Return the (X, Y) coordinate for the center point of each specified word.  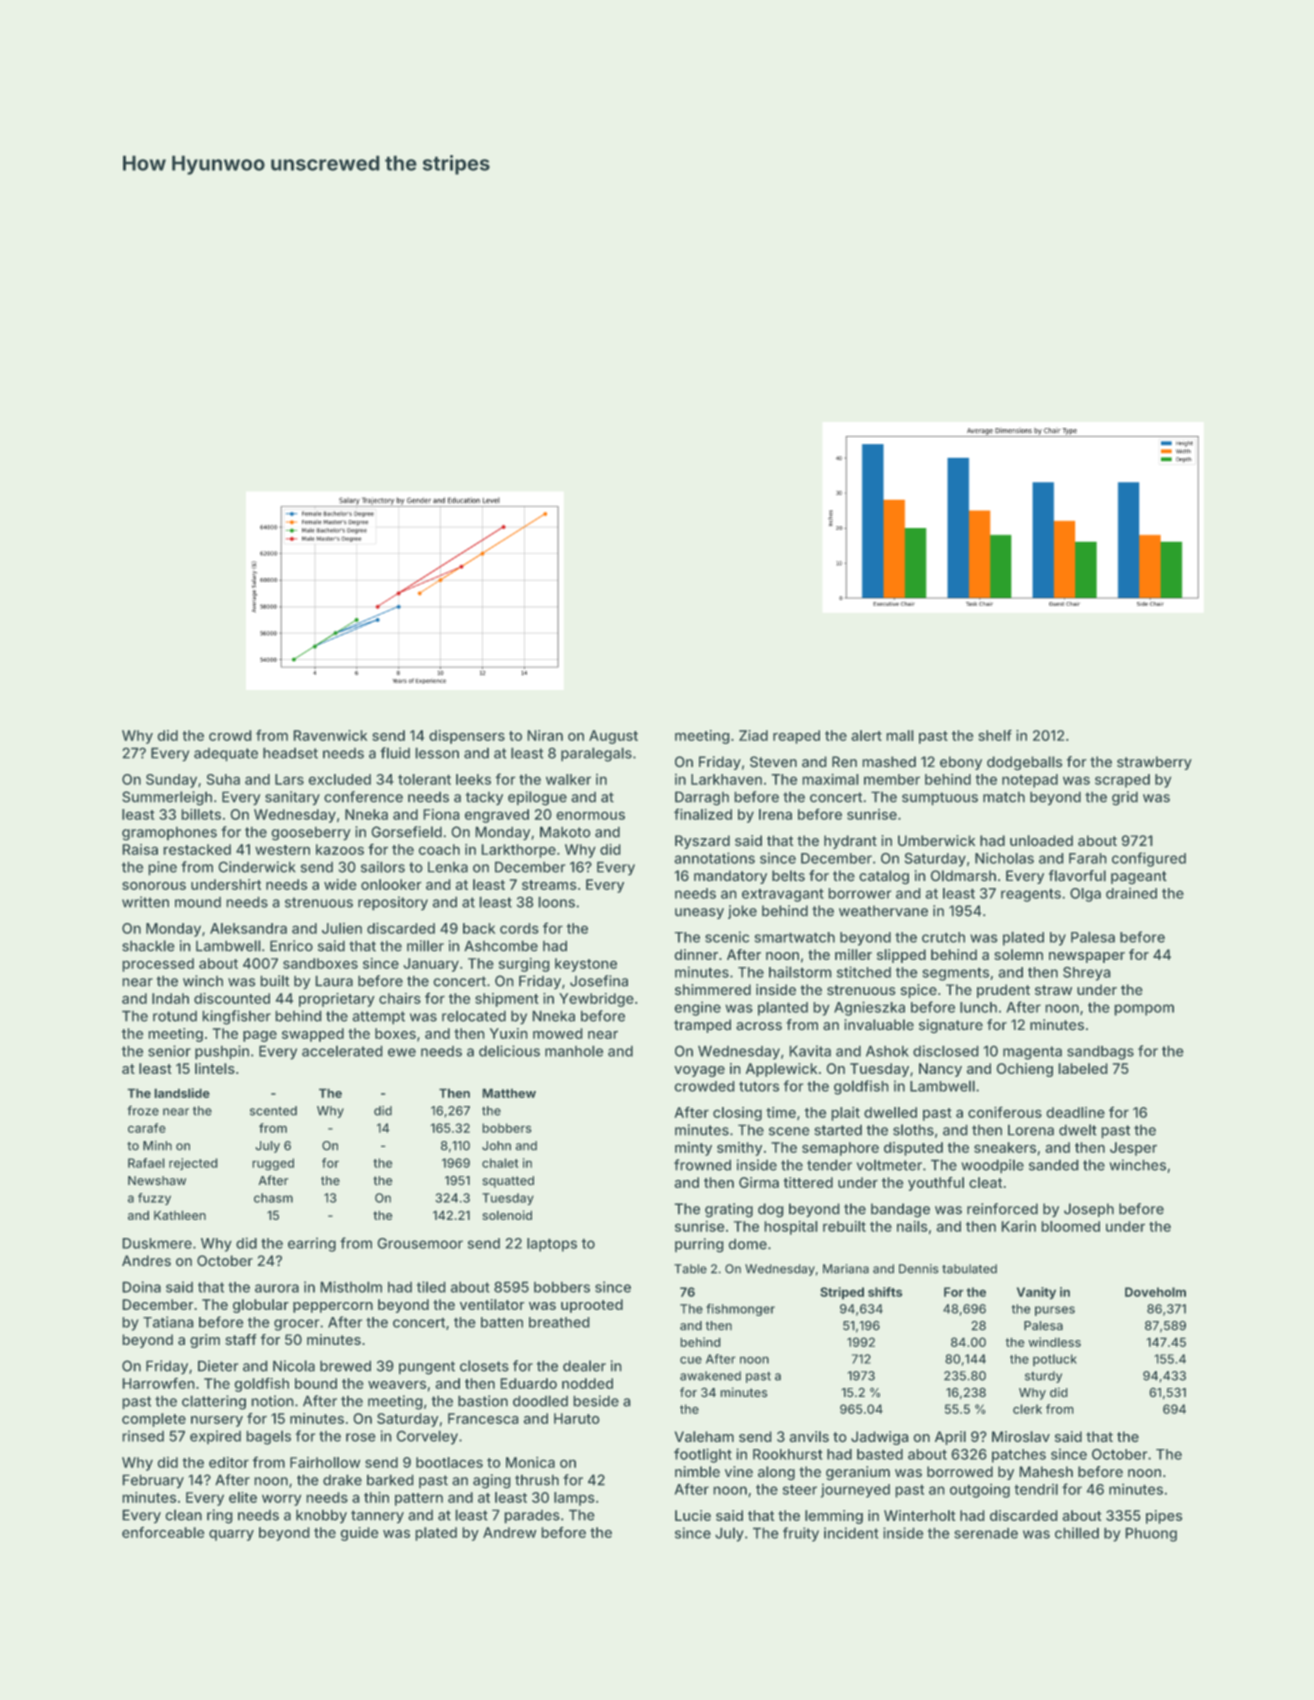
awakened (710, 1376)
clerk (1027, 1409)
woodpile (992, 1166)
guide (359, 1534)
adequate (226, 755)
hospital (791, 1228)
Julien (342, 928)
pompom (1144, 1010)
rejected (193, 1164)
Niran (545, 735)
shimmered (713, 990)
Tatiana (168, 1322)
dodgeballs (1024, 763)
